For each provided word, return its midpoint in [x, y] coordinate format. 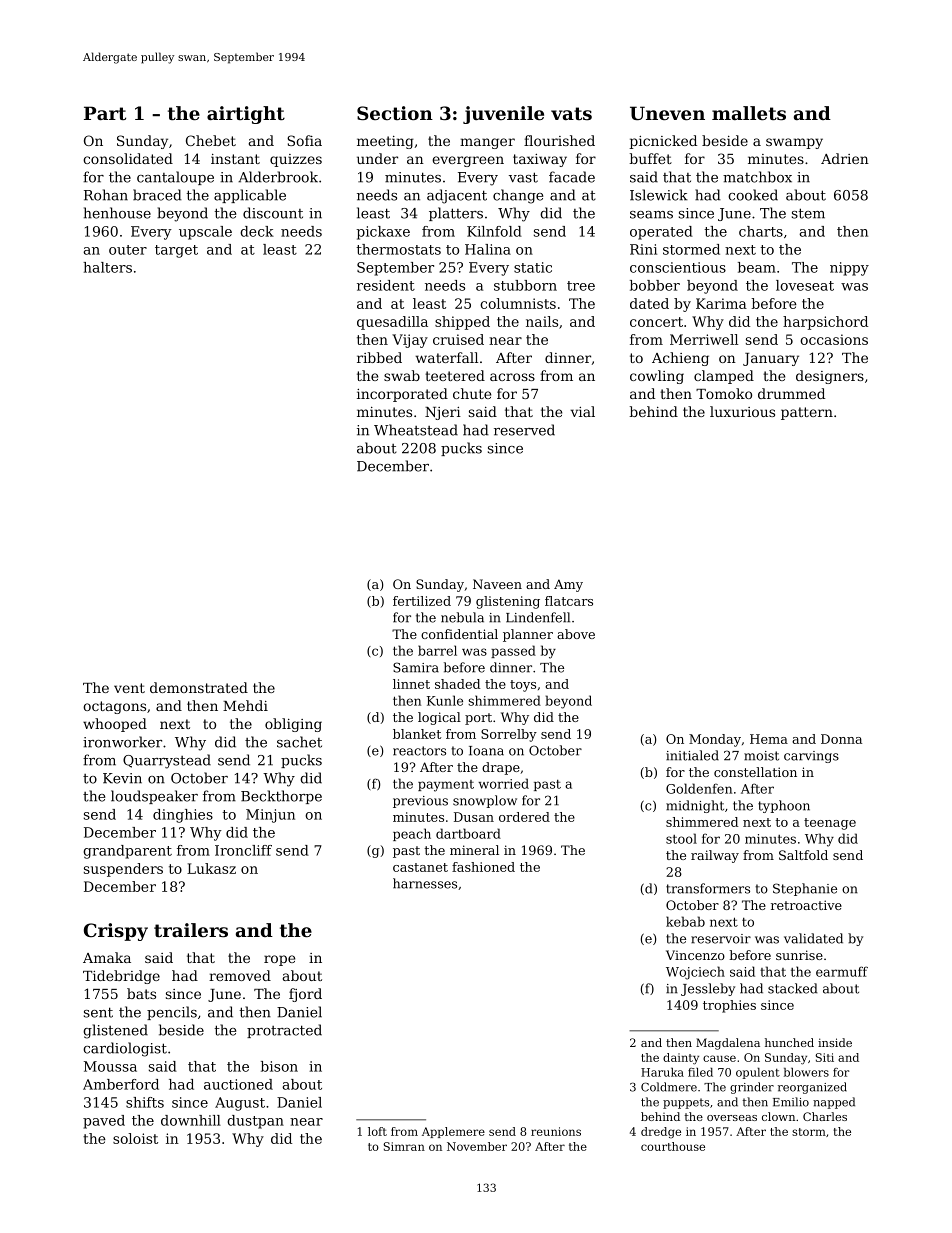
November [477, 1146]
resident [386, 285]
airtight [246, 115]
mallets [749, 113]
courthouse [673, 1146]
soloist [135, 1138]
